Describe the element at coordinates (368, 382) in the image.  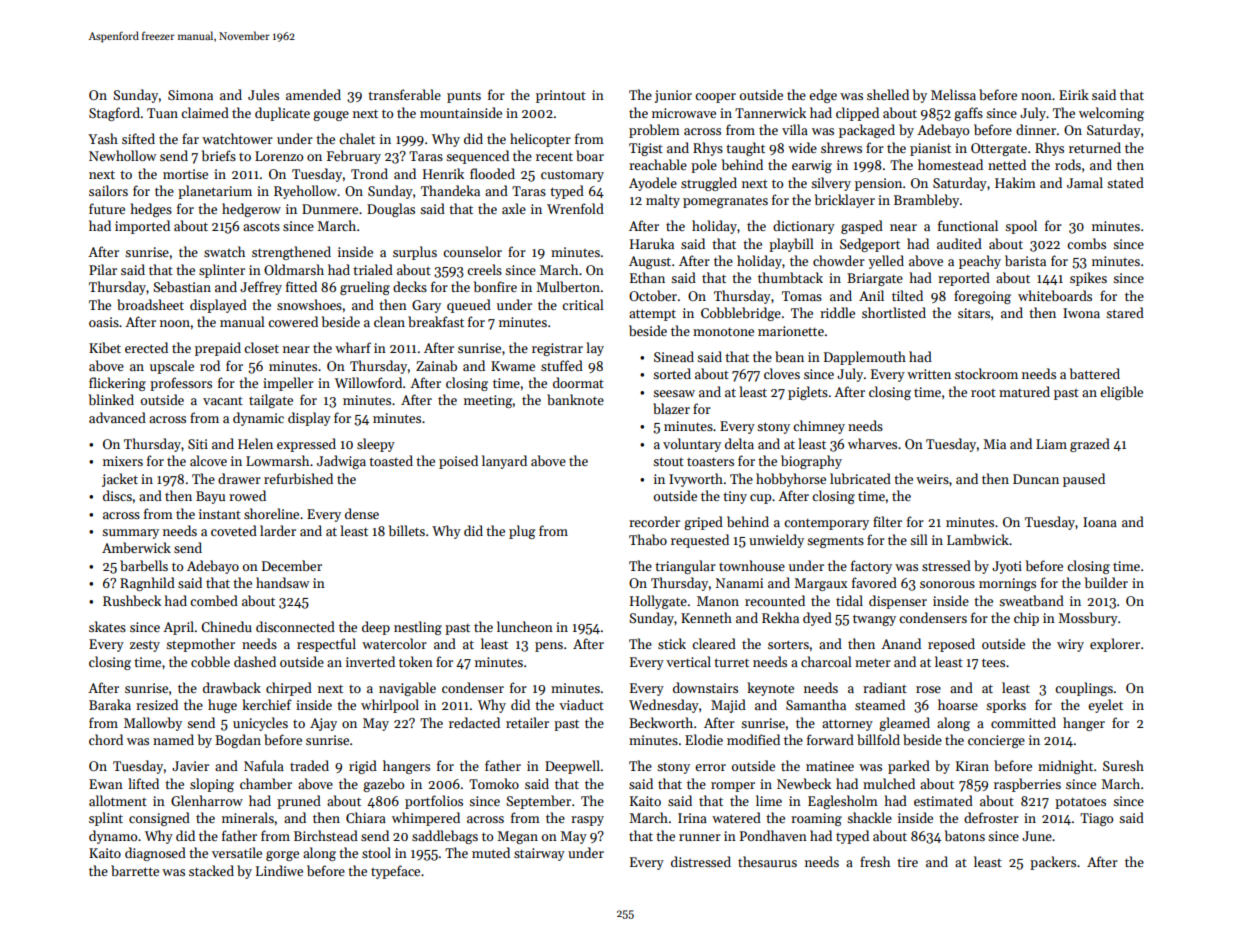
I see `Willowford` at that location.
